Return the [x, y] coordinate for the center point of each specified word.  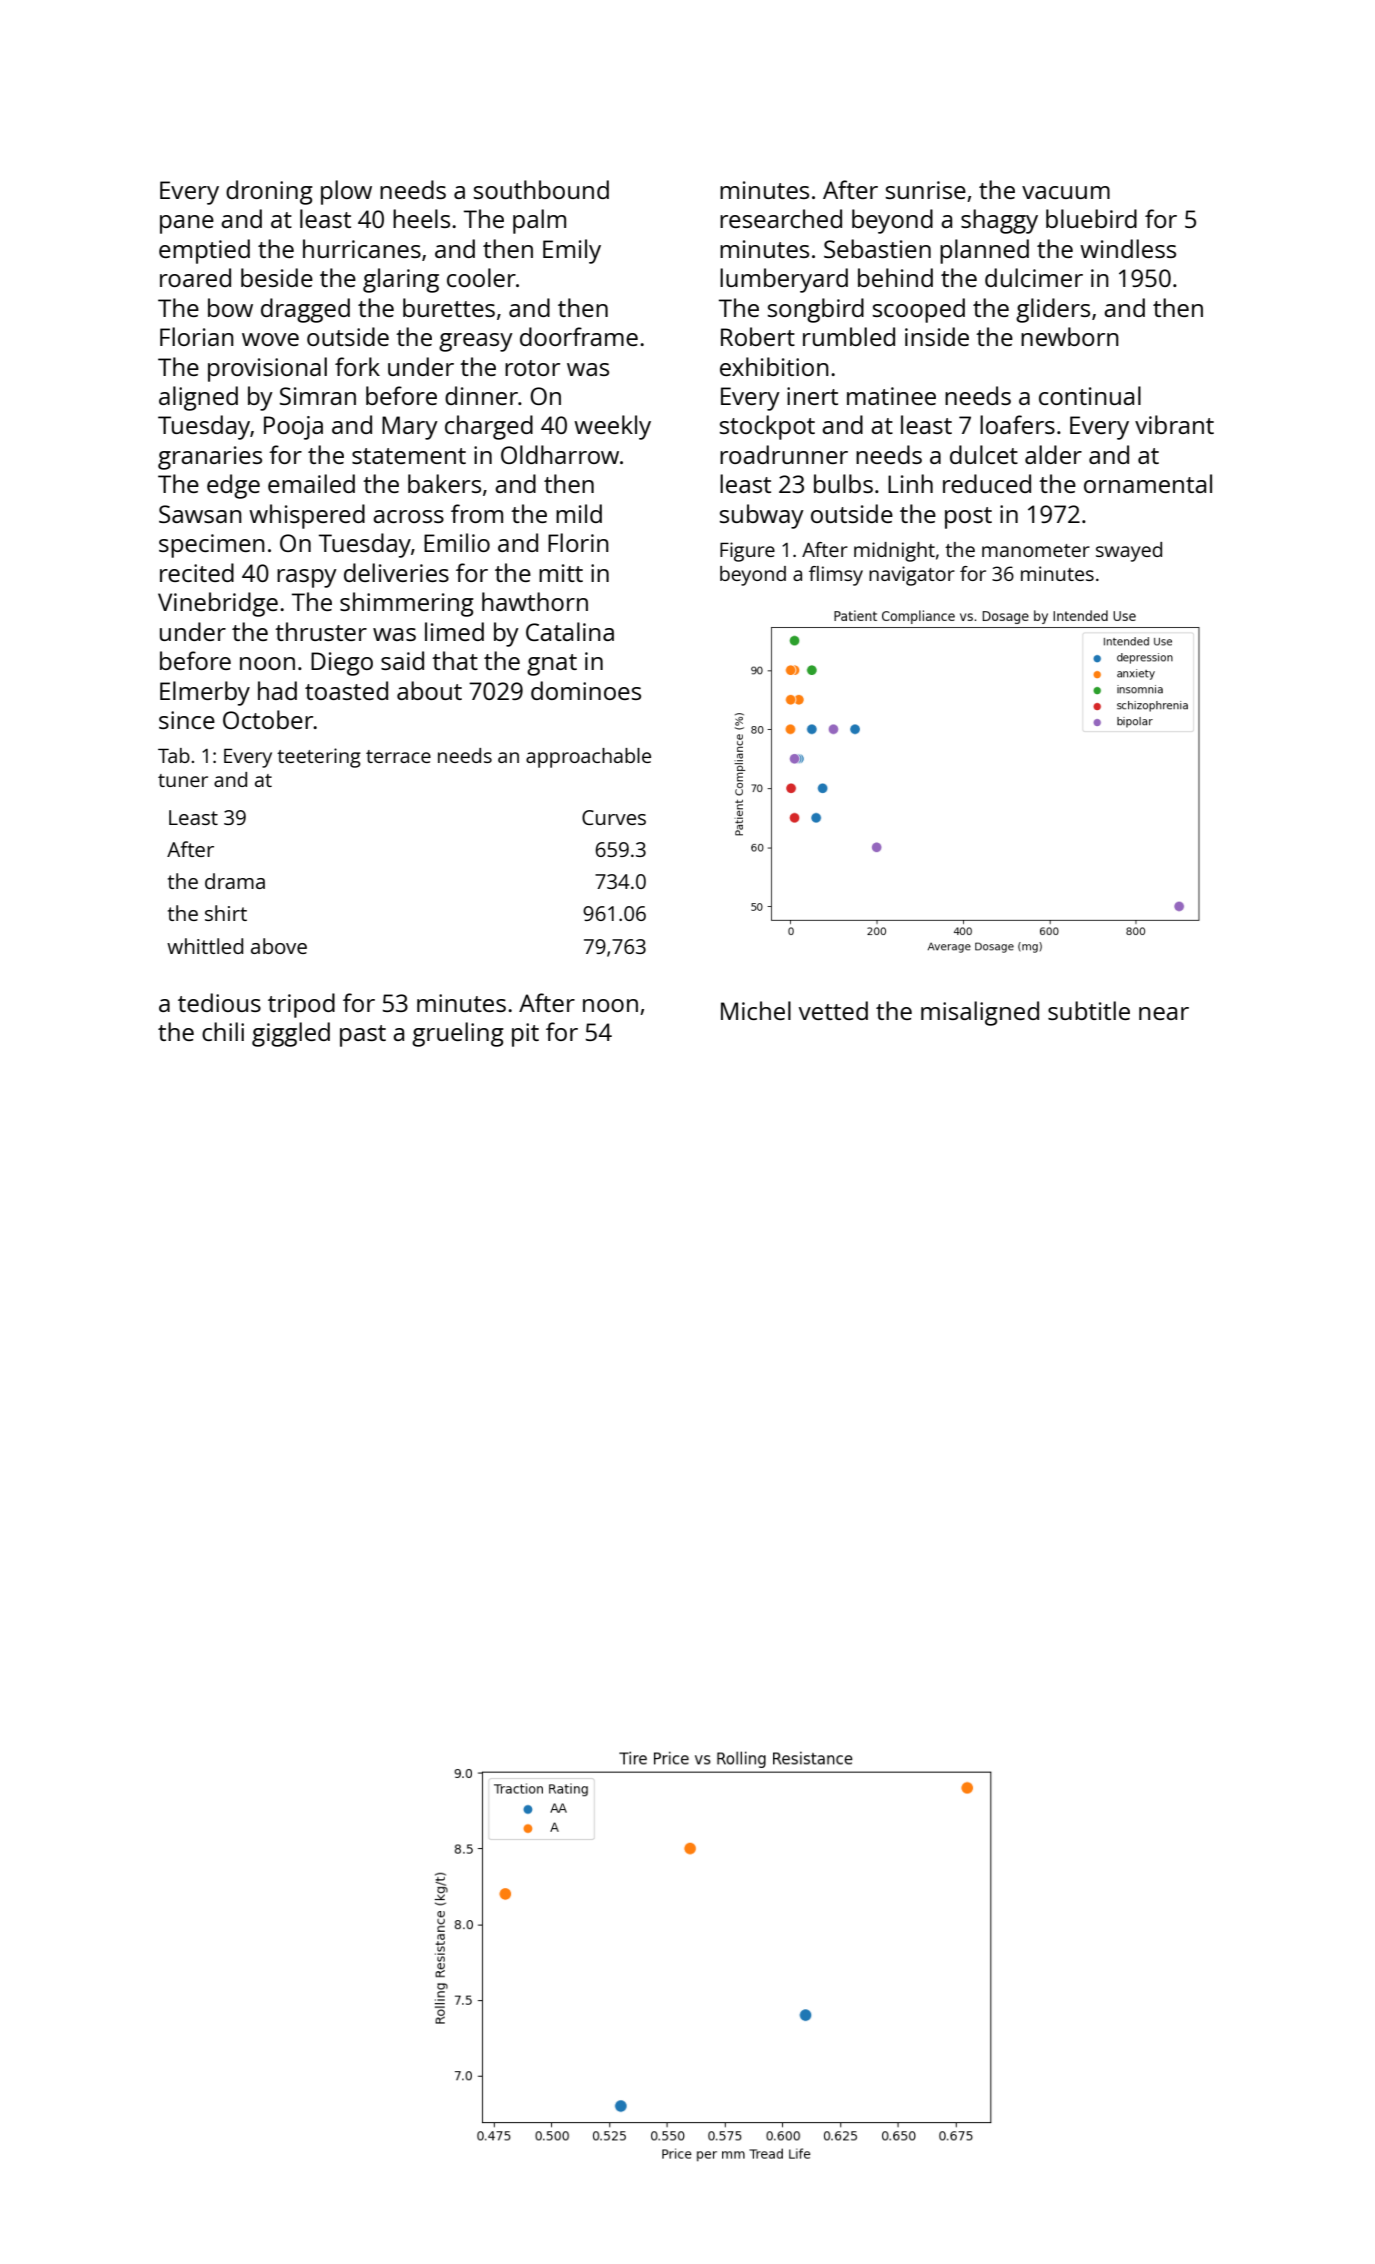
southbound [541, 189]
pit [525, 1035]
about [429, 690]
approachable [588, 758]
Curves [614, 817]
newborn [1070, 336]
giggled [291, 1034]
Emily [572, 251]
